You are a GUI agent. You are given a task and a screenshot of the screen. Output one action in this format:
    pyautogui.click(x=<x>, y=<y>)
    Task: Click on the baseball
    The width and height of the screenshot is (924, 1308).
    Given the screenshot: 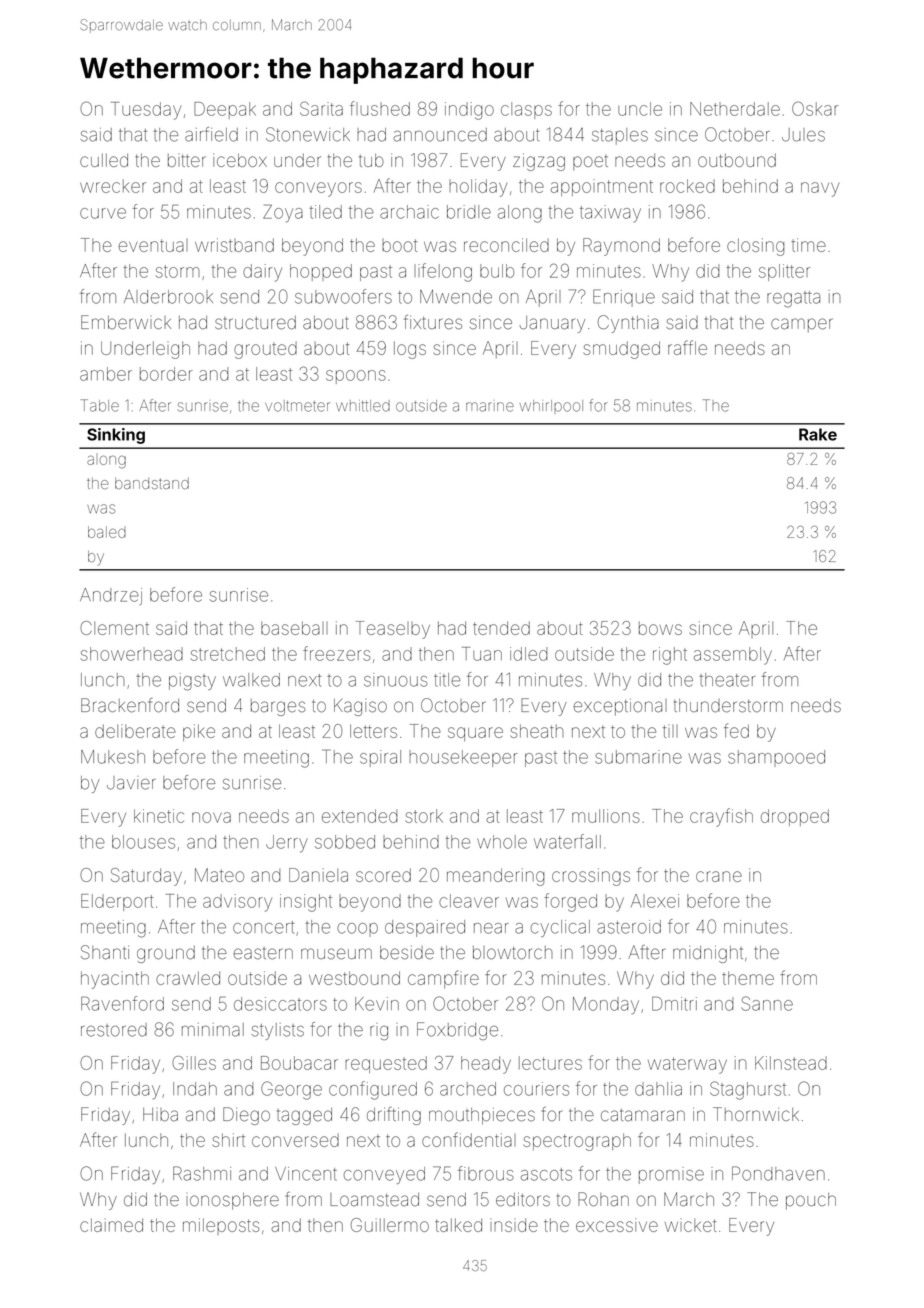 What is the action you would take?
    pyautogui.click(x=294, y=628)
